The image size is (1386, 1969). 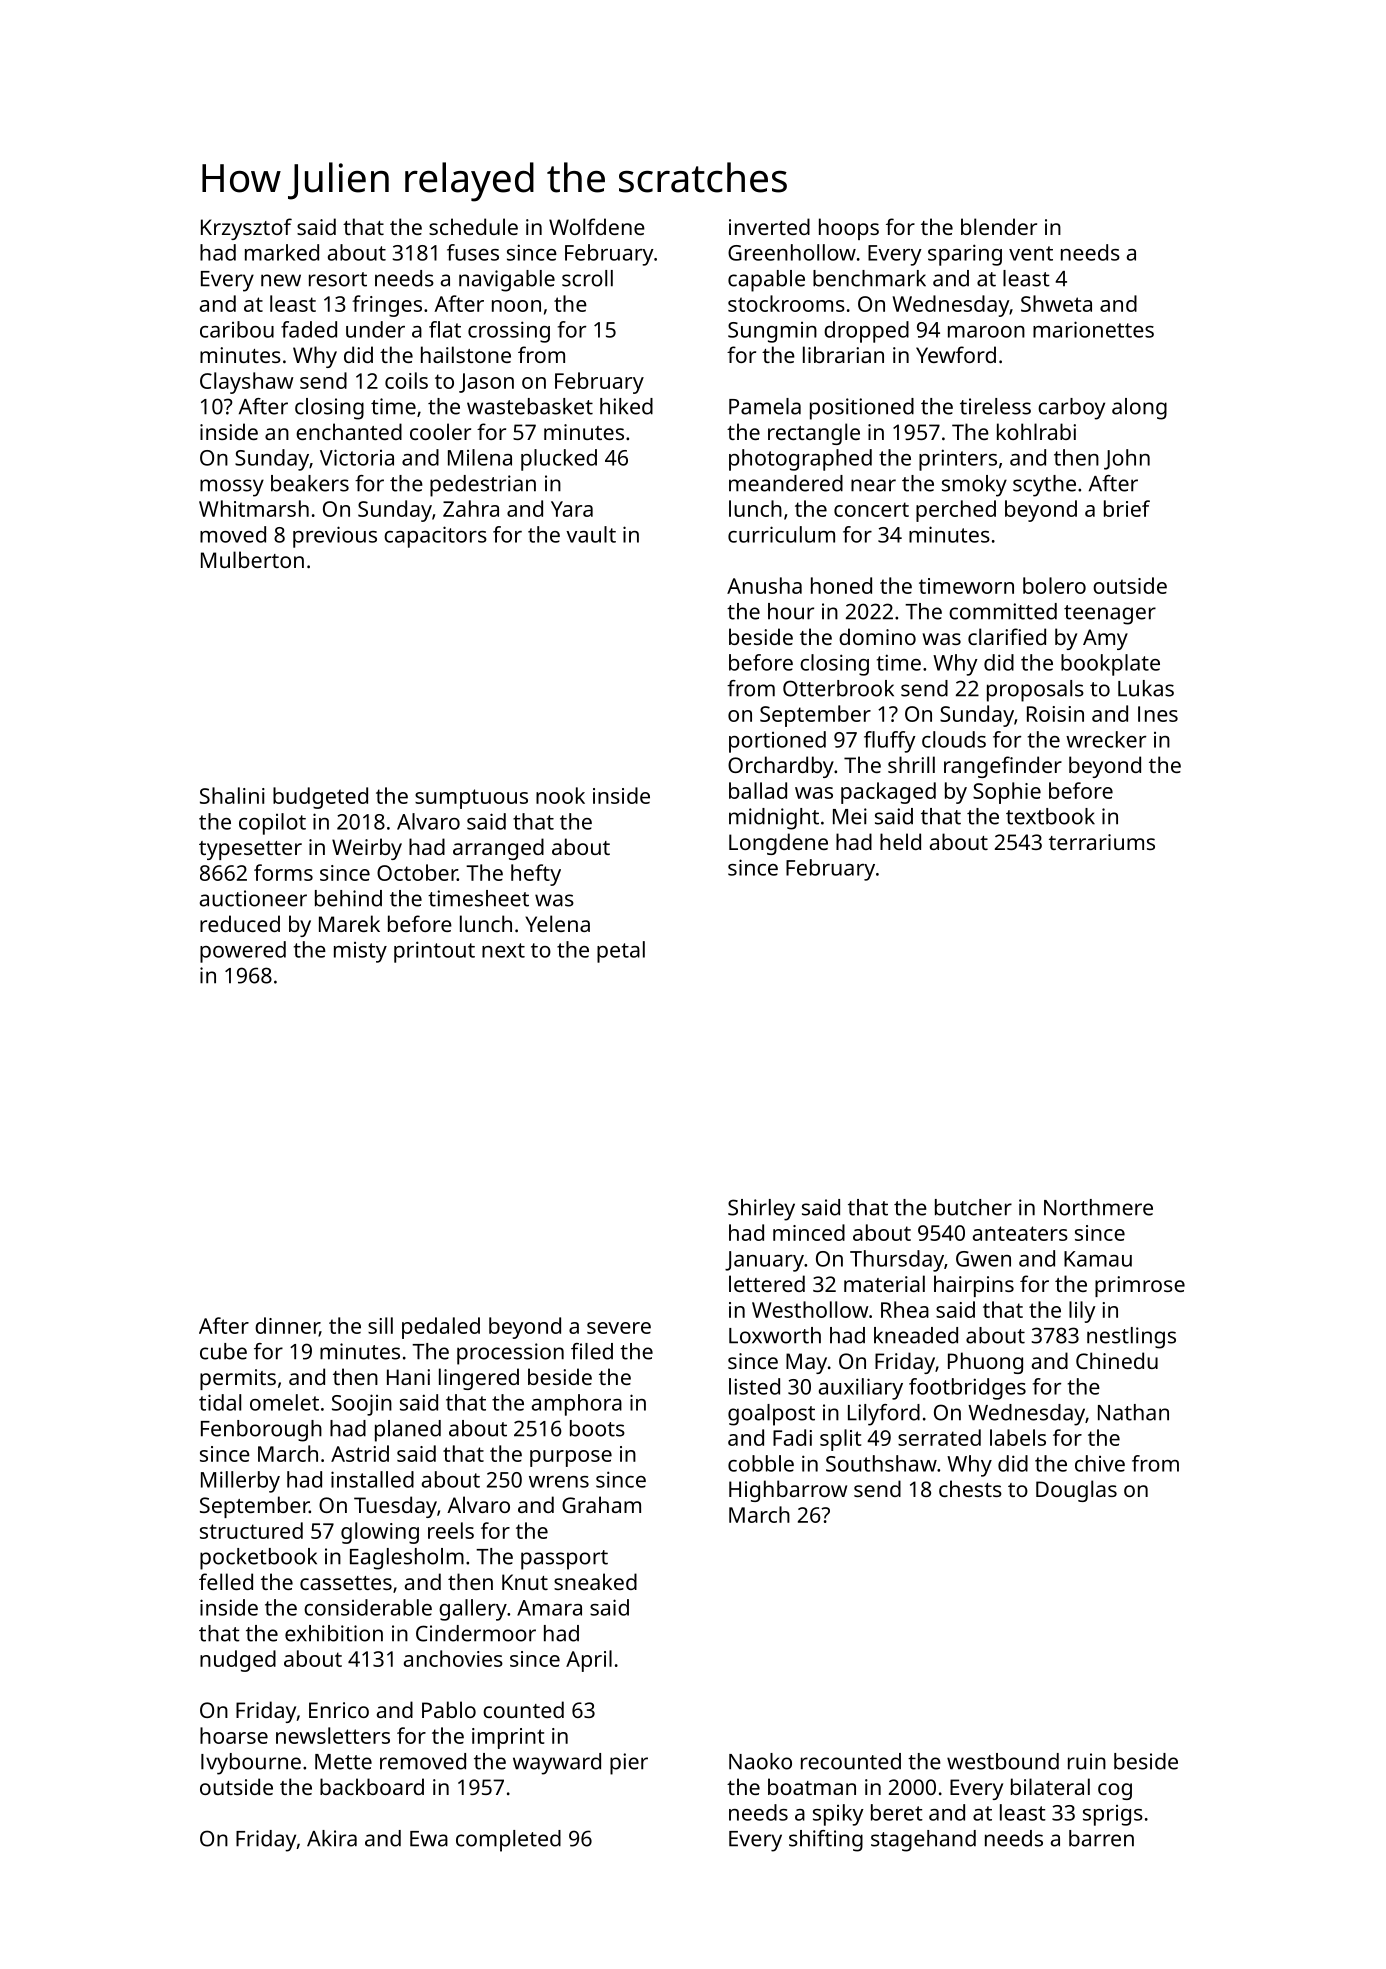 What do you see at coordinates (1050, 816) in the screenshot?
I see `textbook` at bounding box center [1050, 816].
